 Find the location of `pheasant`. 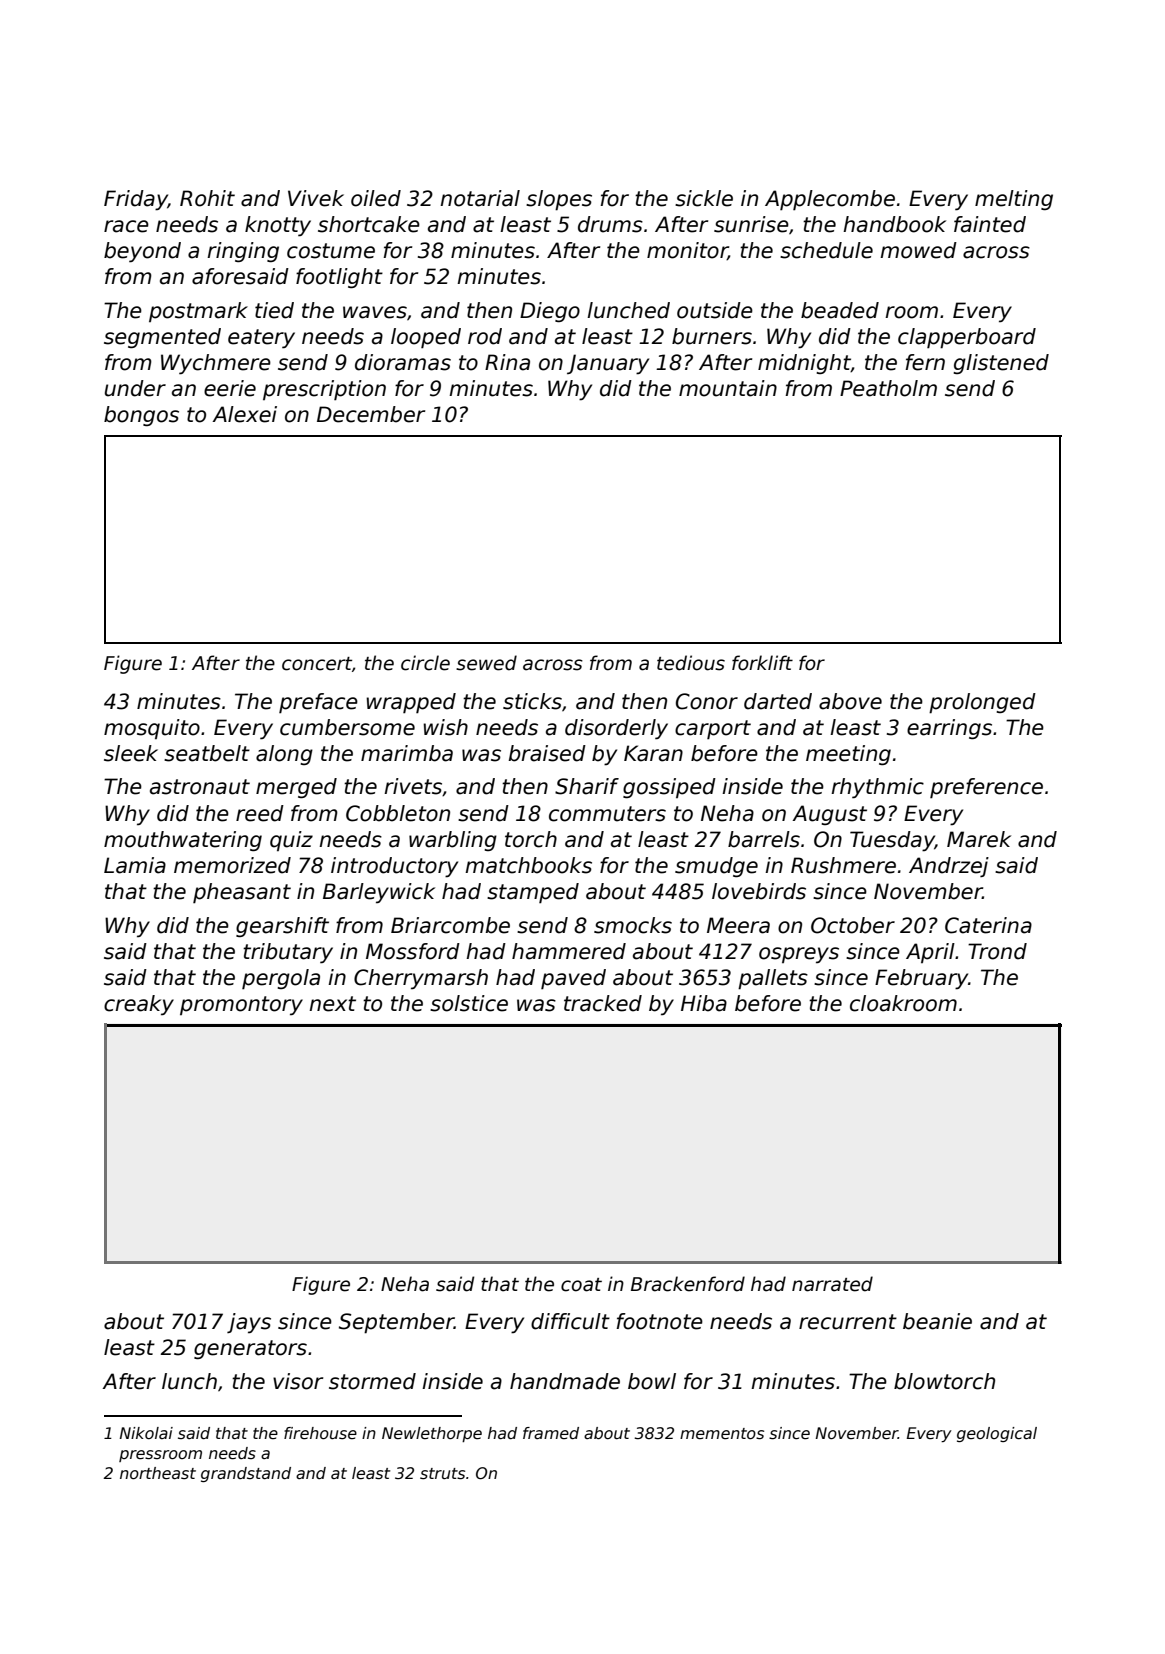

pheasant is located at coordinates (242, 893).
